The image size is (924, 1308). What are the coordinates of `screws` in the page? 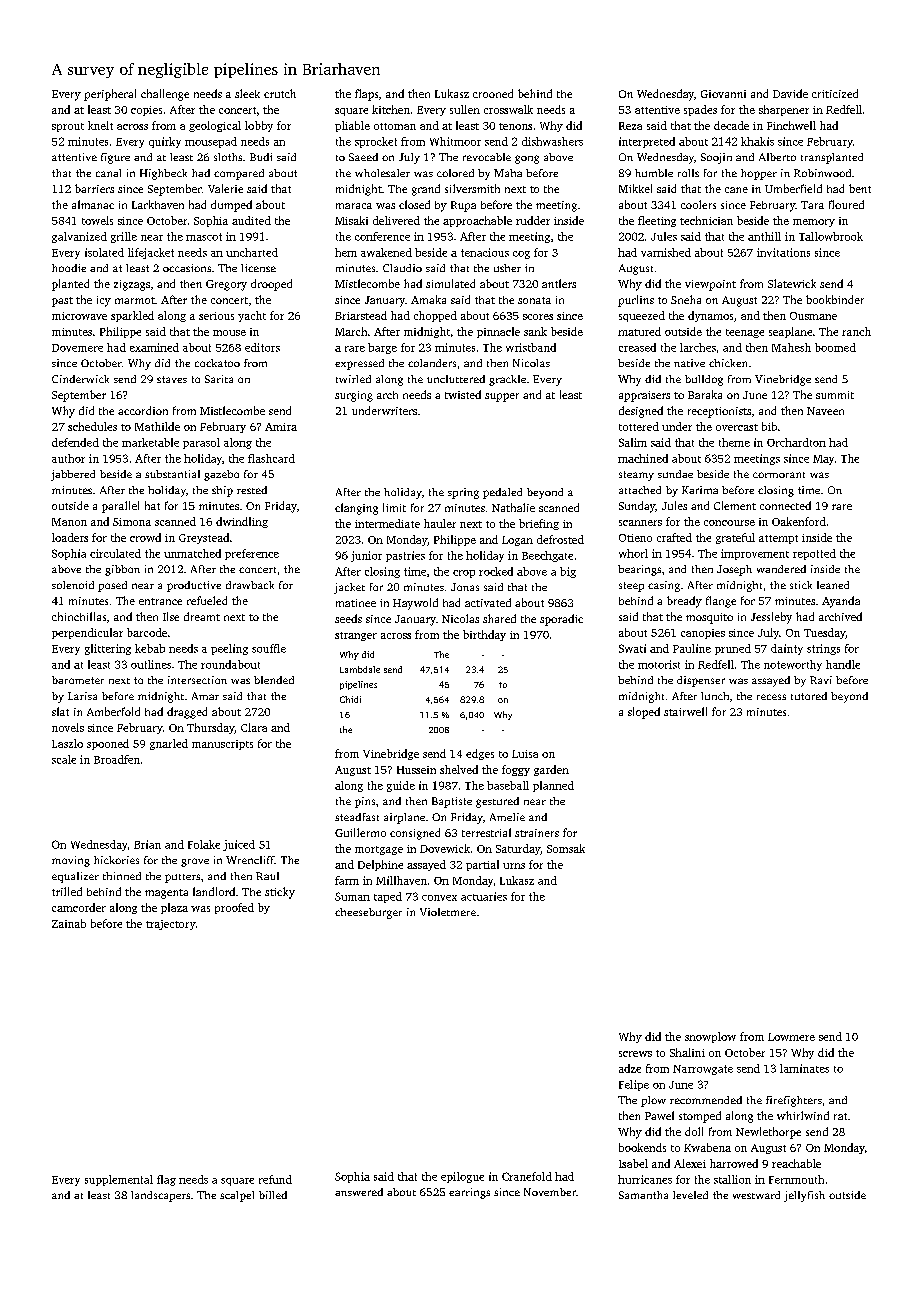 It's located at (635, 1054).
